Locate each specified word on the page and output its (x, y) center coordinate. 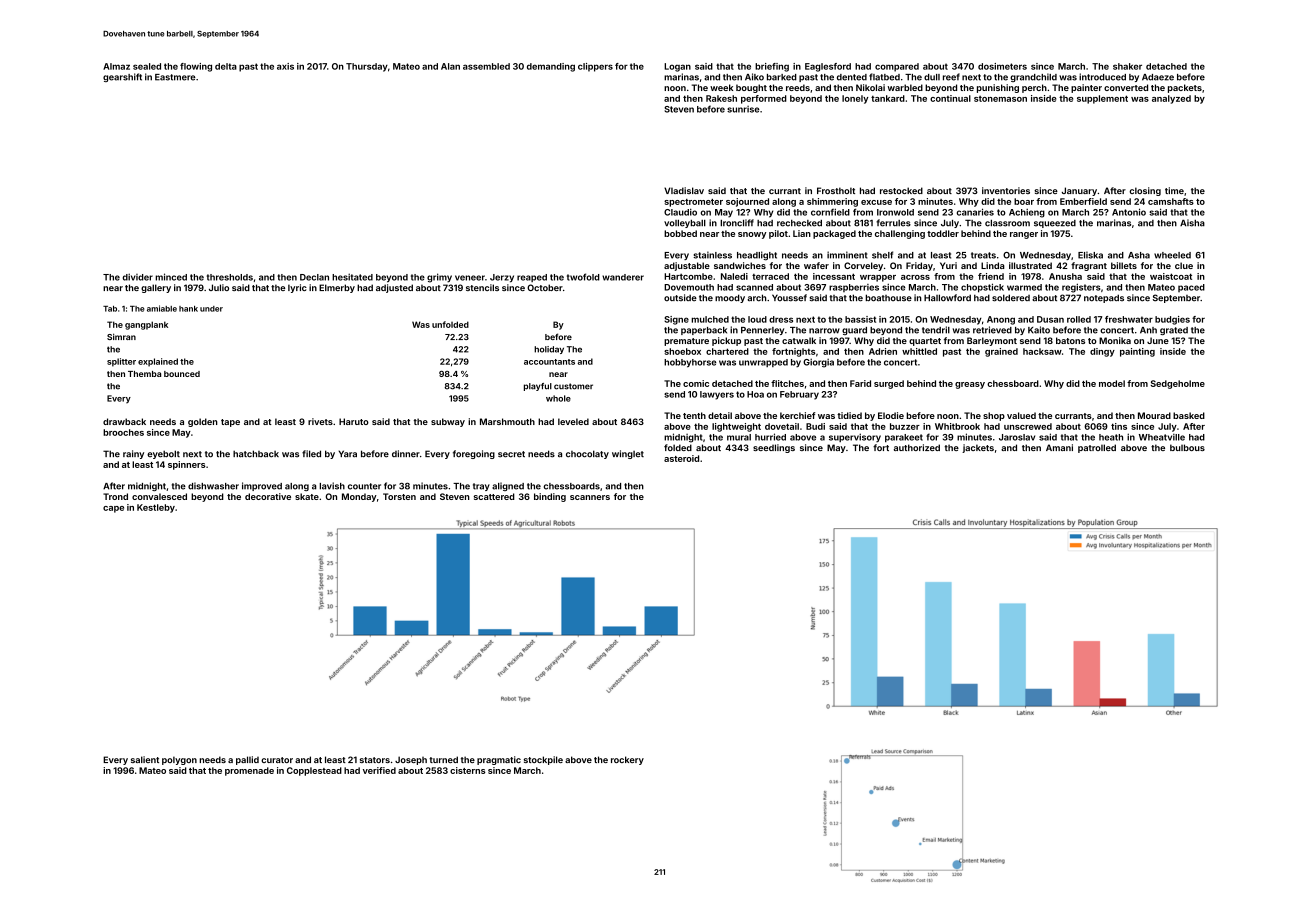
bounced (182, 374)
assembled (486, 66)
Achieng (1027, 213)
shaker (1127, 66)
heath (1111, 437)
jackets (978, 448)
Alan (450, 66)
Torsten (399, 496)
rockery (627, 760)
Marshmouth (507, 421)
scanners (590, 497)
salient (145, 759)
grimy (439, 278)
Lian (802, 233)
